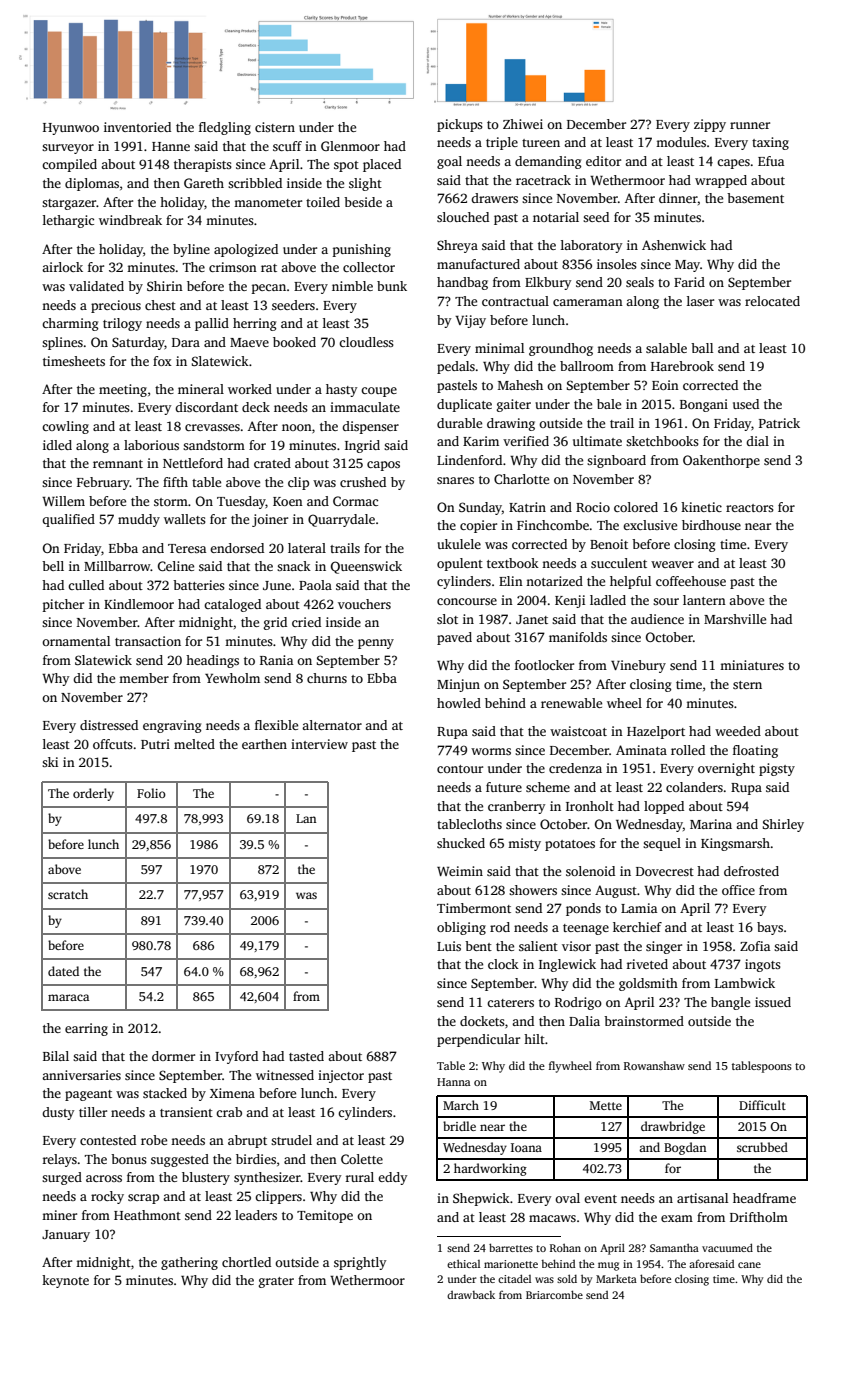 This screenshot has width=849, height=1400. What do you see at coordinates (762, 1147) in the screenshot?
I see `scrubbed` at bounding box center [762, 1147].
